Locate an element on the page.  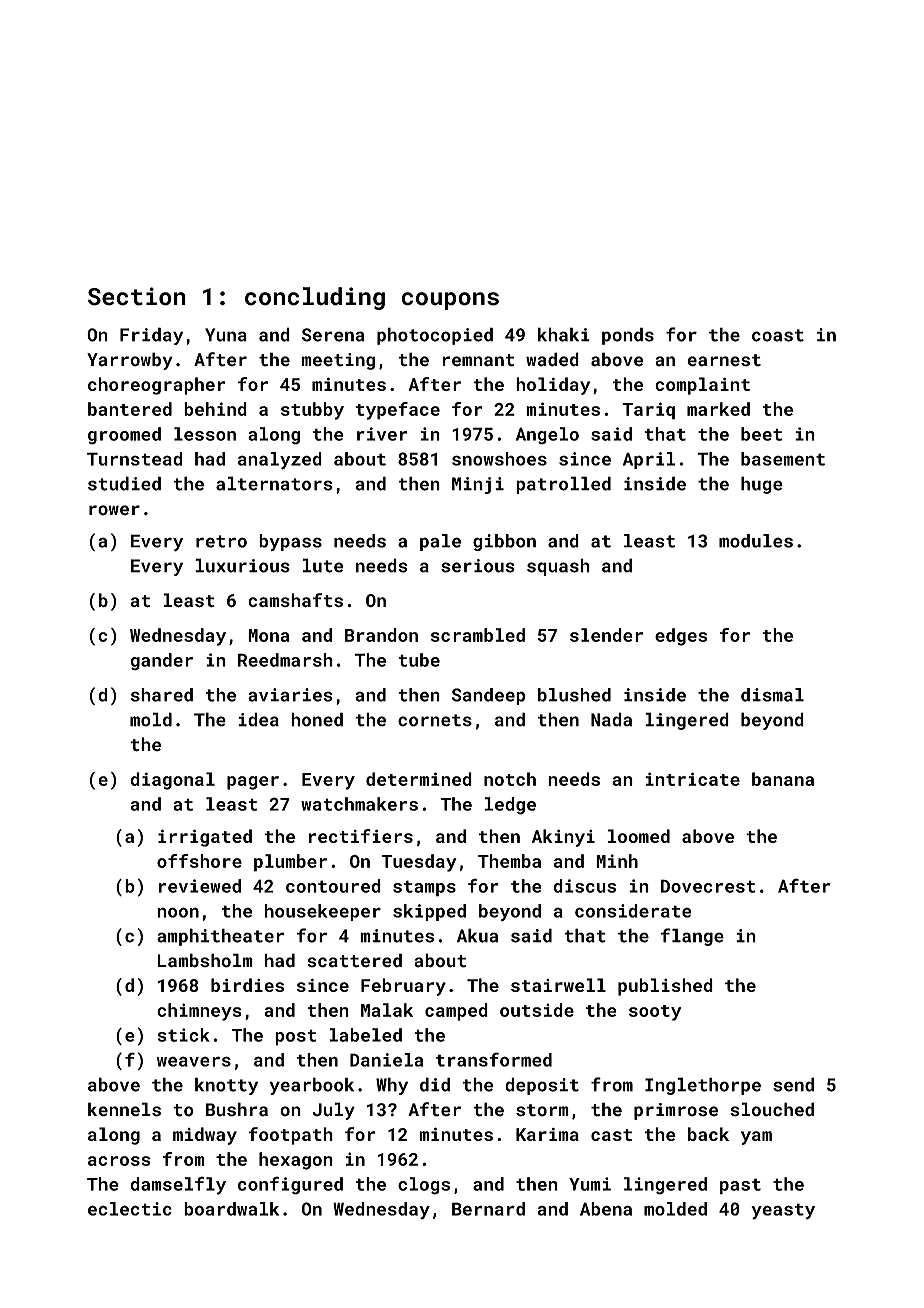
clogs is located at coordinates (424, 1186).
